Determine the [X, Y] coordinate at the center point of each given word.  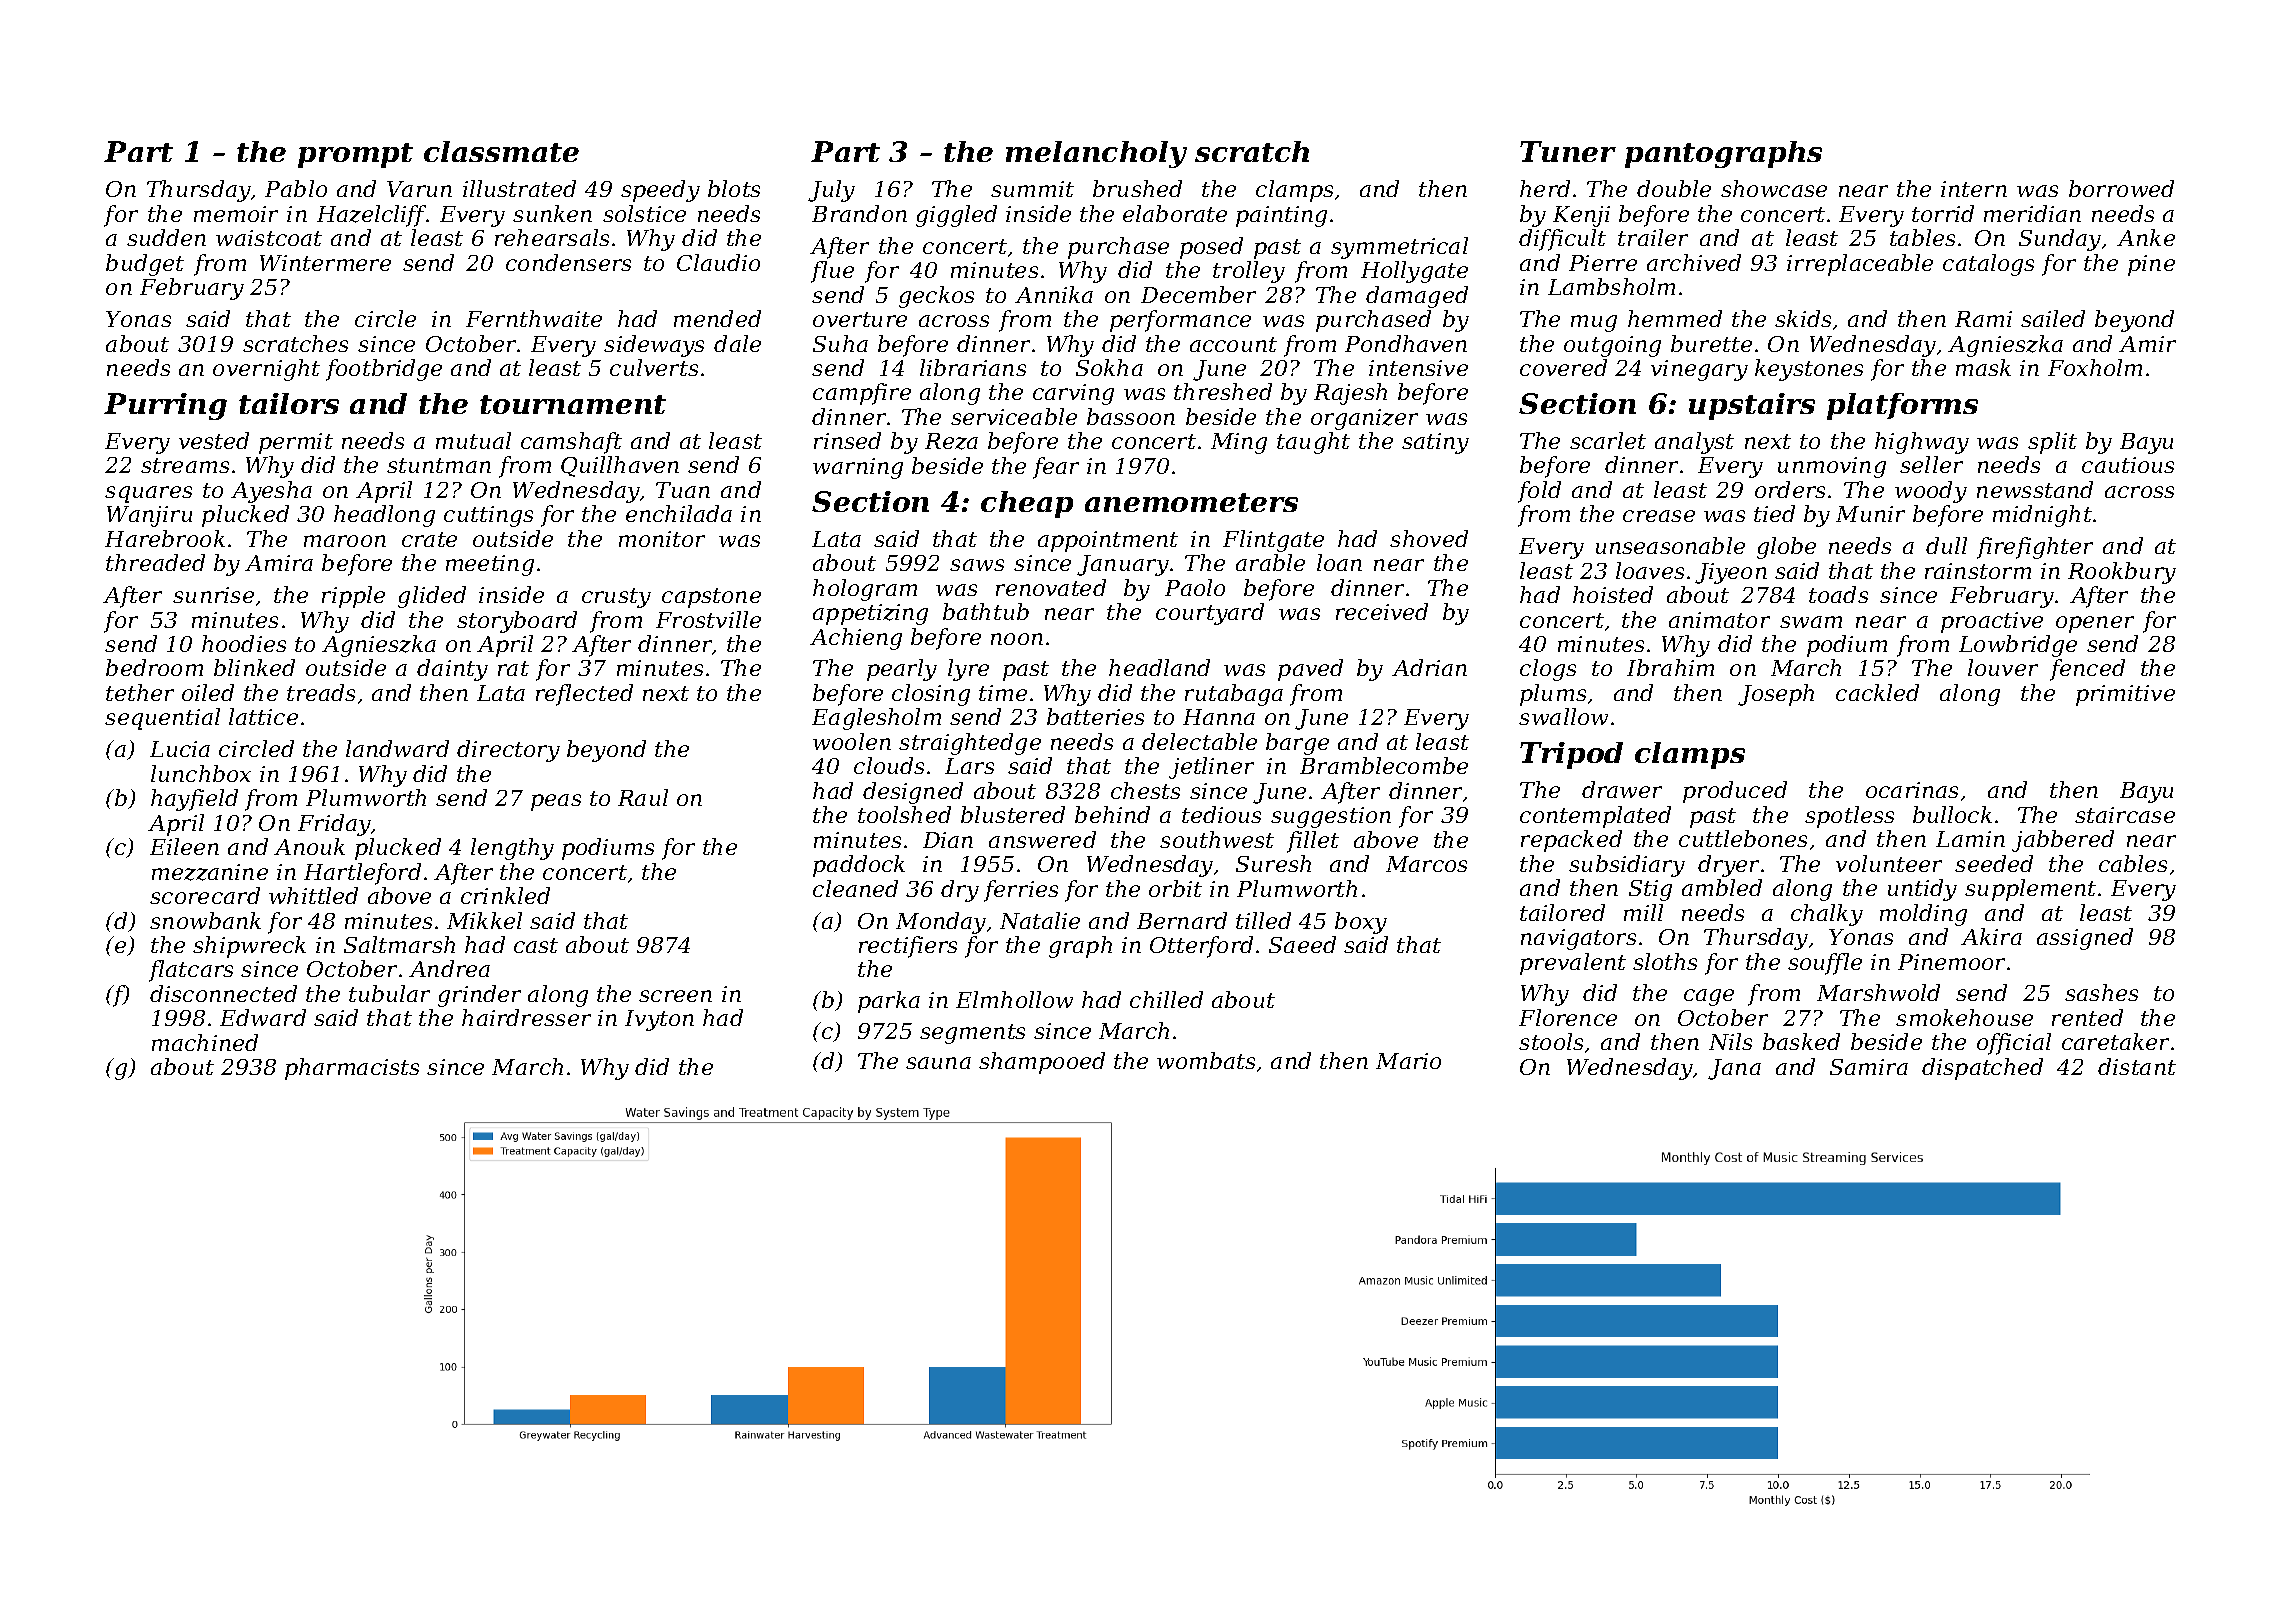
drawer [1622, 789]
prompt [355, 155]
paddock [859, 866]
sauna [938, 1063]
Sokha [1109, 367]
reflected [584, 695]
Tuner [1568, 151]
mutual [473, 440]
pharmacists [352, 1069]
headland [1159, 667]
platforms [1902, 406]
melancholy [1096, 154]
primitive [2125, 695]
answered [1042, 839]
